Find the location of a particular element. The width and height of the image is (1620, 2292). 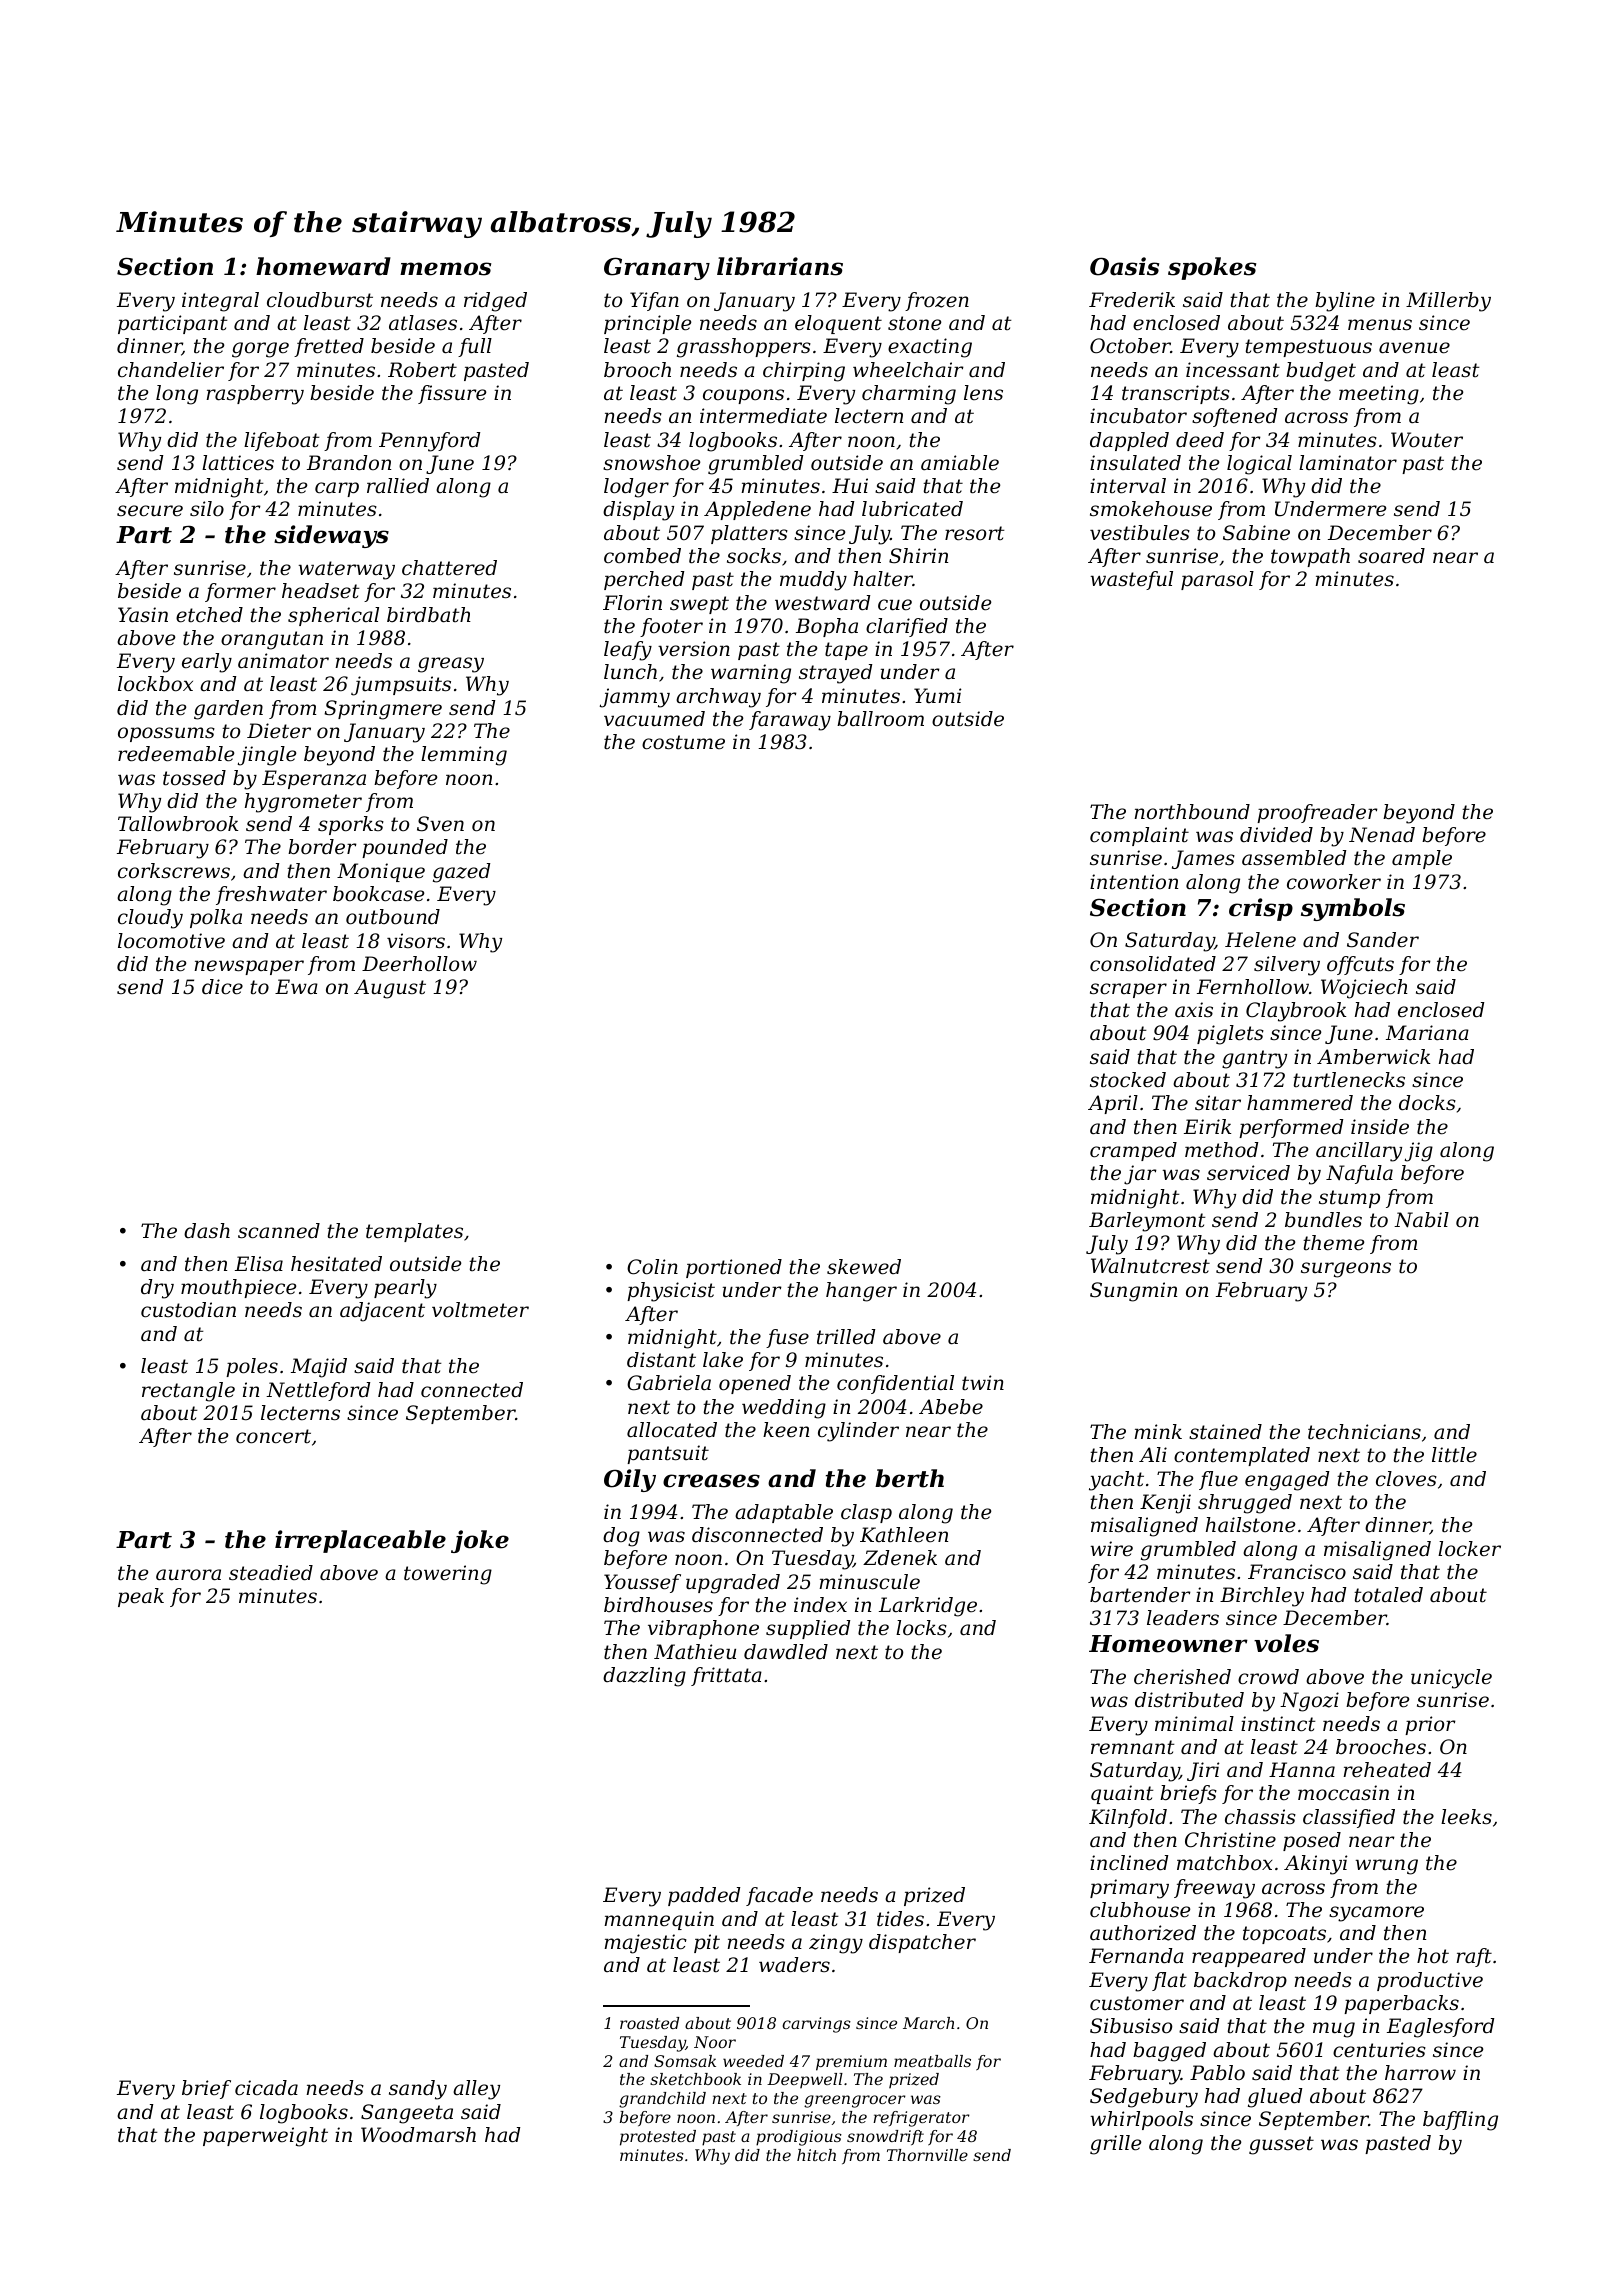

cicada is located at coordinates (266, 2088).
